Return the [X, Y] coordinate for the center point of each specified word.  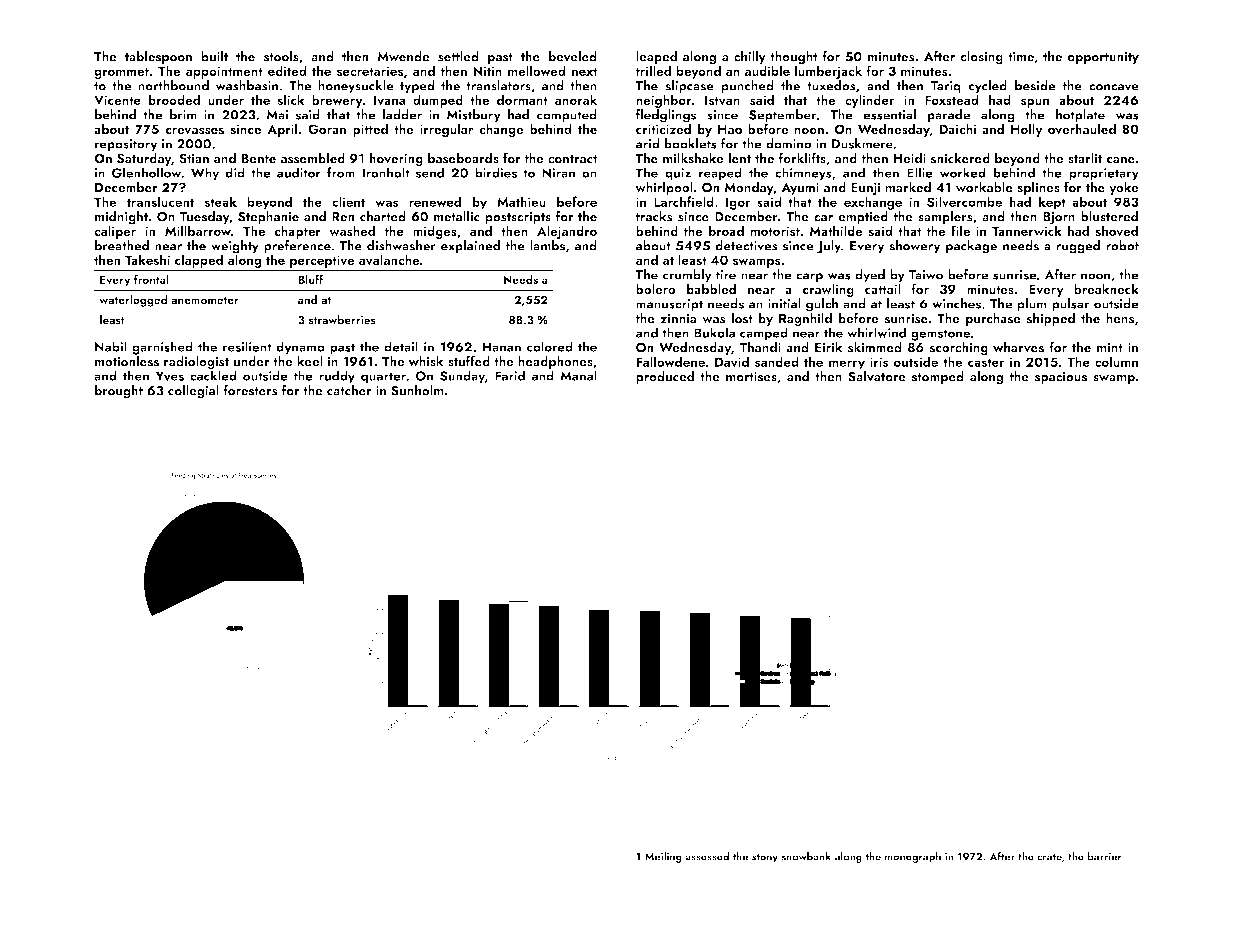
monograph [913, 857]
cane [1121, 160]
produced [665, 377]
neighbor [664, 101]
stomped [937, 377]
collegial [193, 392]
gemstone [940, 335]
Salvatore [877, 376]
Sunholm [417, 390]
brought [119, 392]
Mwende [403, 56]
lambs [547, 245]
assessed [707, 856]
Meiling [663, 857]
